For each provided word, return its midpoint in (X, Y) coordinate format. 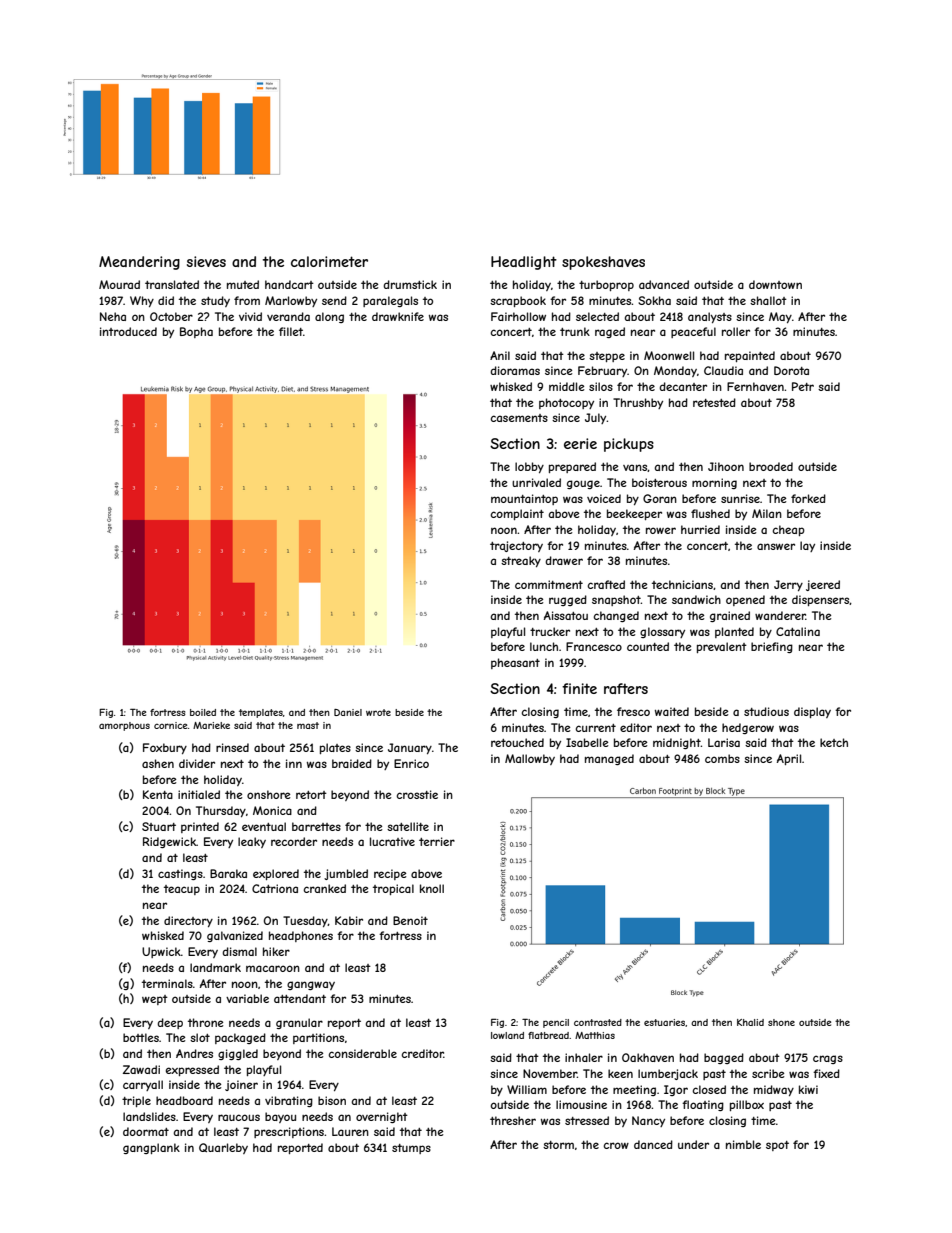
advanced (664, 284)
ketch (834, 742)
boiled (203, 712)
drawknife (398, 316)
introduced (128, 331)
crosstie (417, 794)
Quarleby (223, 1148)
